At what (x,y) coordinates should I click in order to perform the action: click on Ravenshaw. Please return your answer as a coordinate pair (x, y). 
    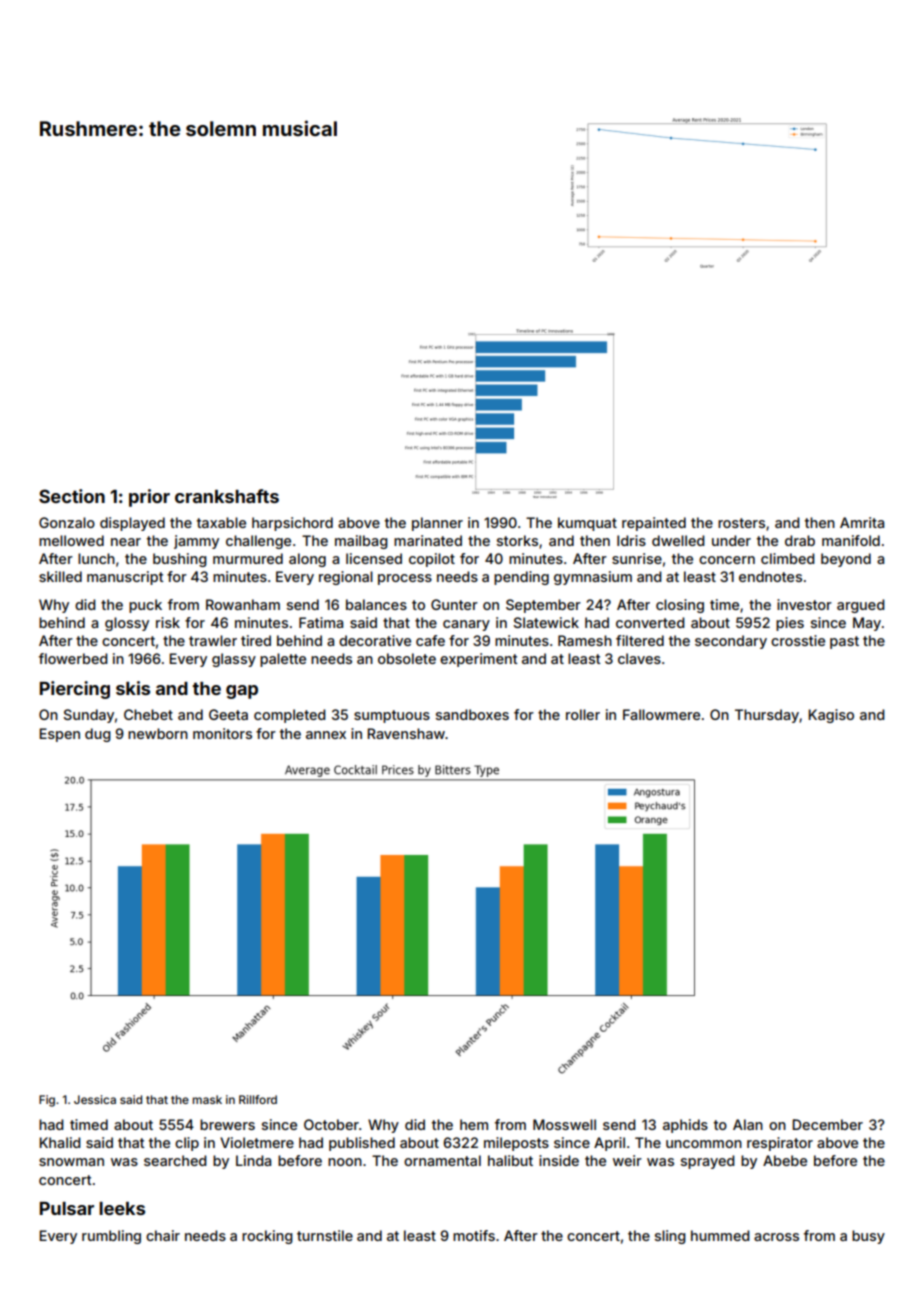
    Looking at the image, I should click on (406, 733).
